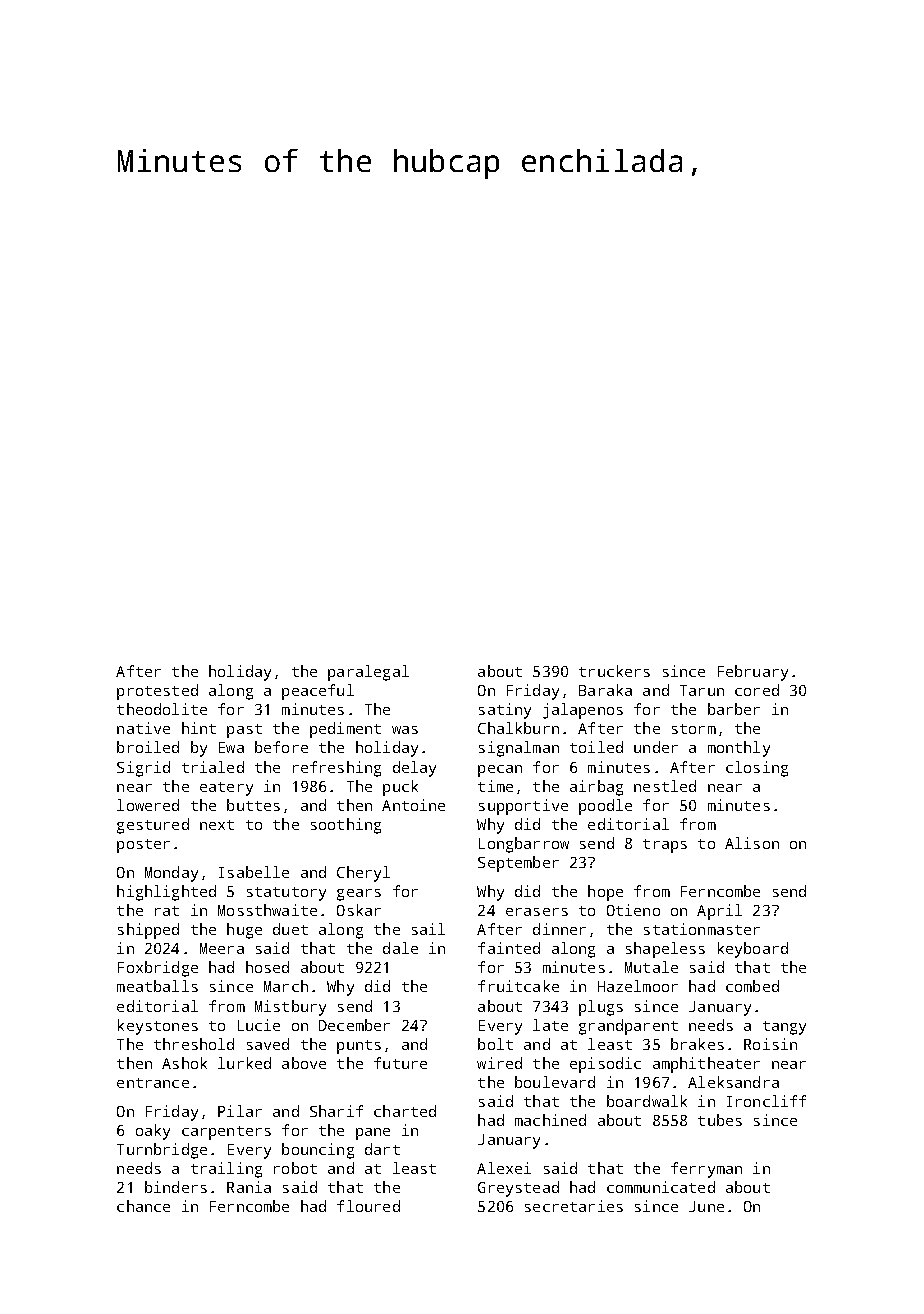  What do you see at coordinates (213, 767) in the document?
I see `trialed` at bounding box center [213, 767].
